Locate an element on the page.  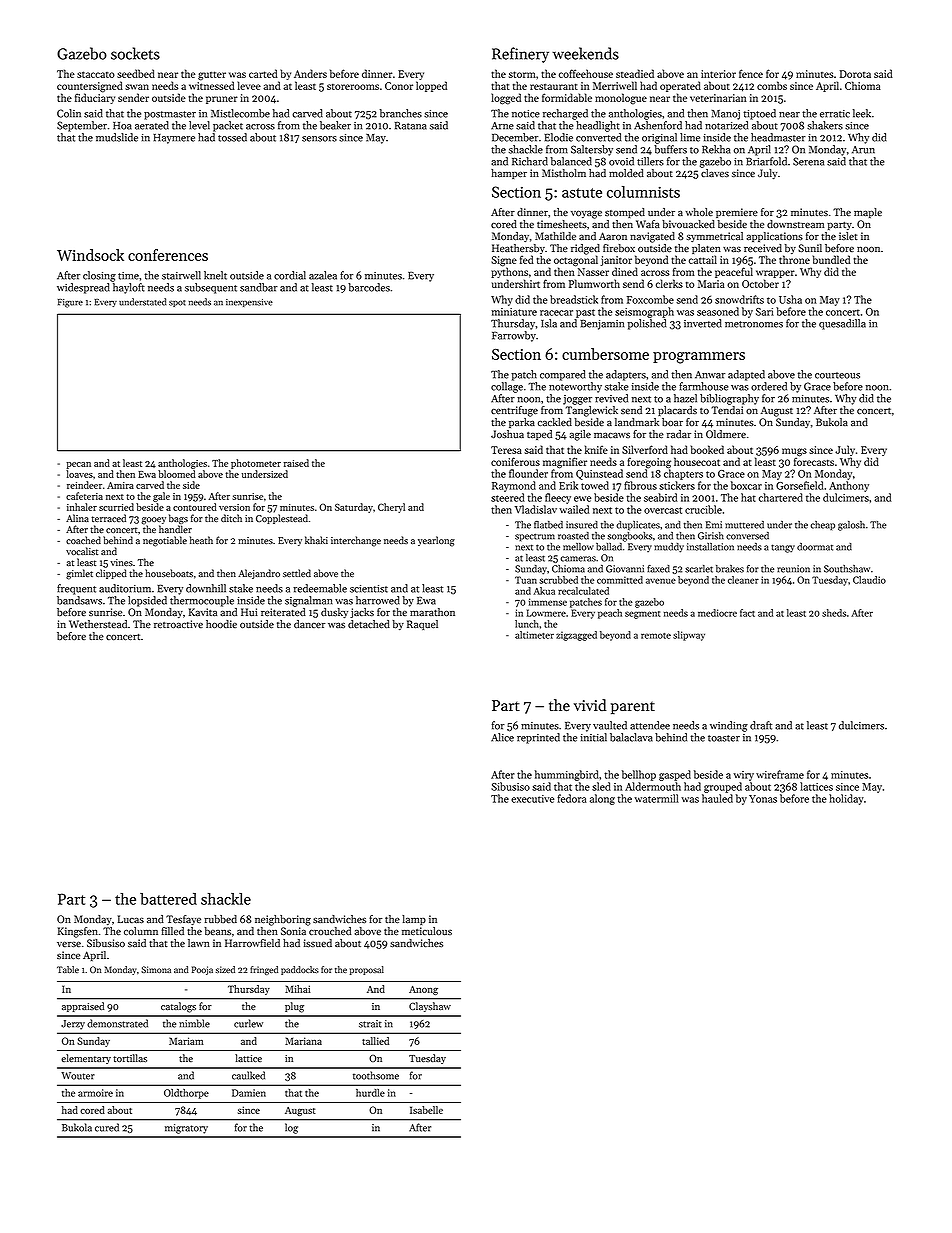
Conor is located at coordinates (399, 86).
